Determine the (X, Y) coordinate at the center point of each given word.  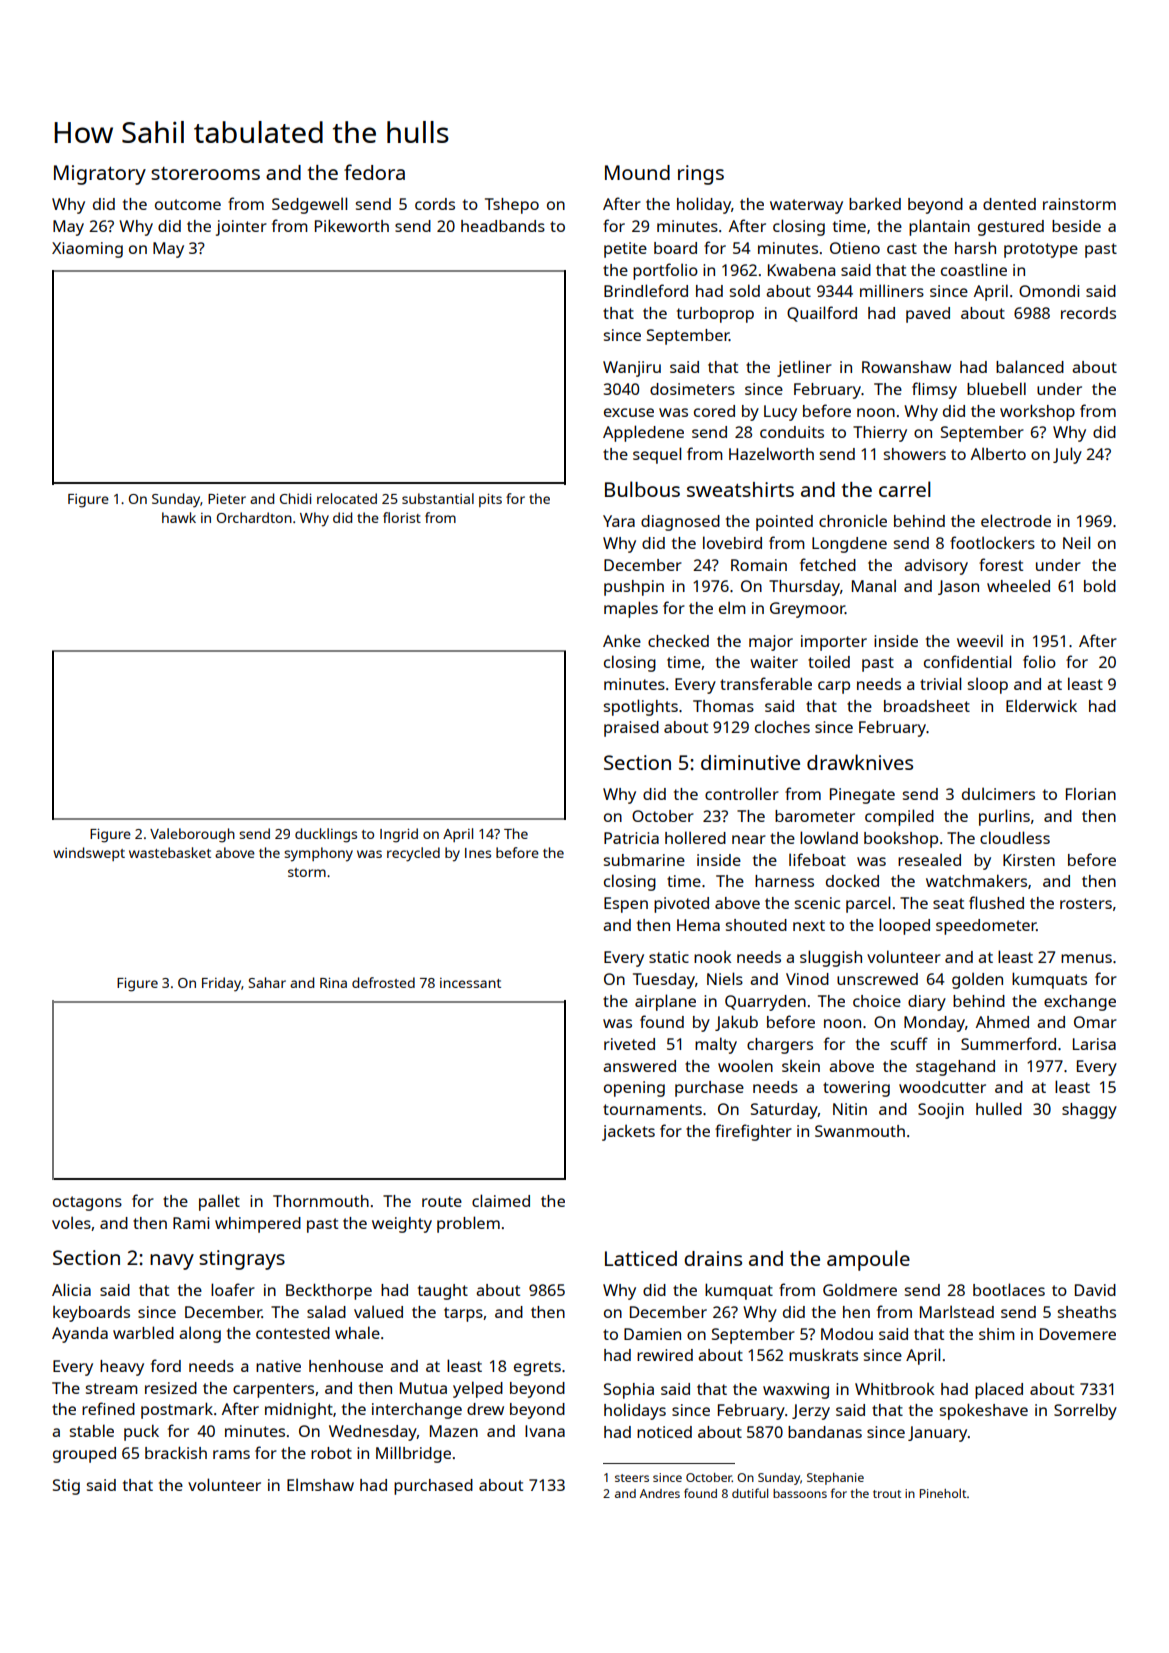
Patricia (631, 838)
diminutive (750, 762)
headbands (503, 226)
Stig (66, 1487)
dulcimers (998, 793)
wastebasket (170, 852)
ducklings (326, 835)
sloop (988, 685)
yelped (478, 1389)
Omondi (1049, 291)
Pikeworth (352, 225)
